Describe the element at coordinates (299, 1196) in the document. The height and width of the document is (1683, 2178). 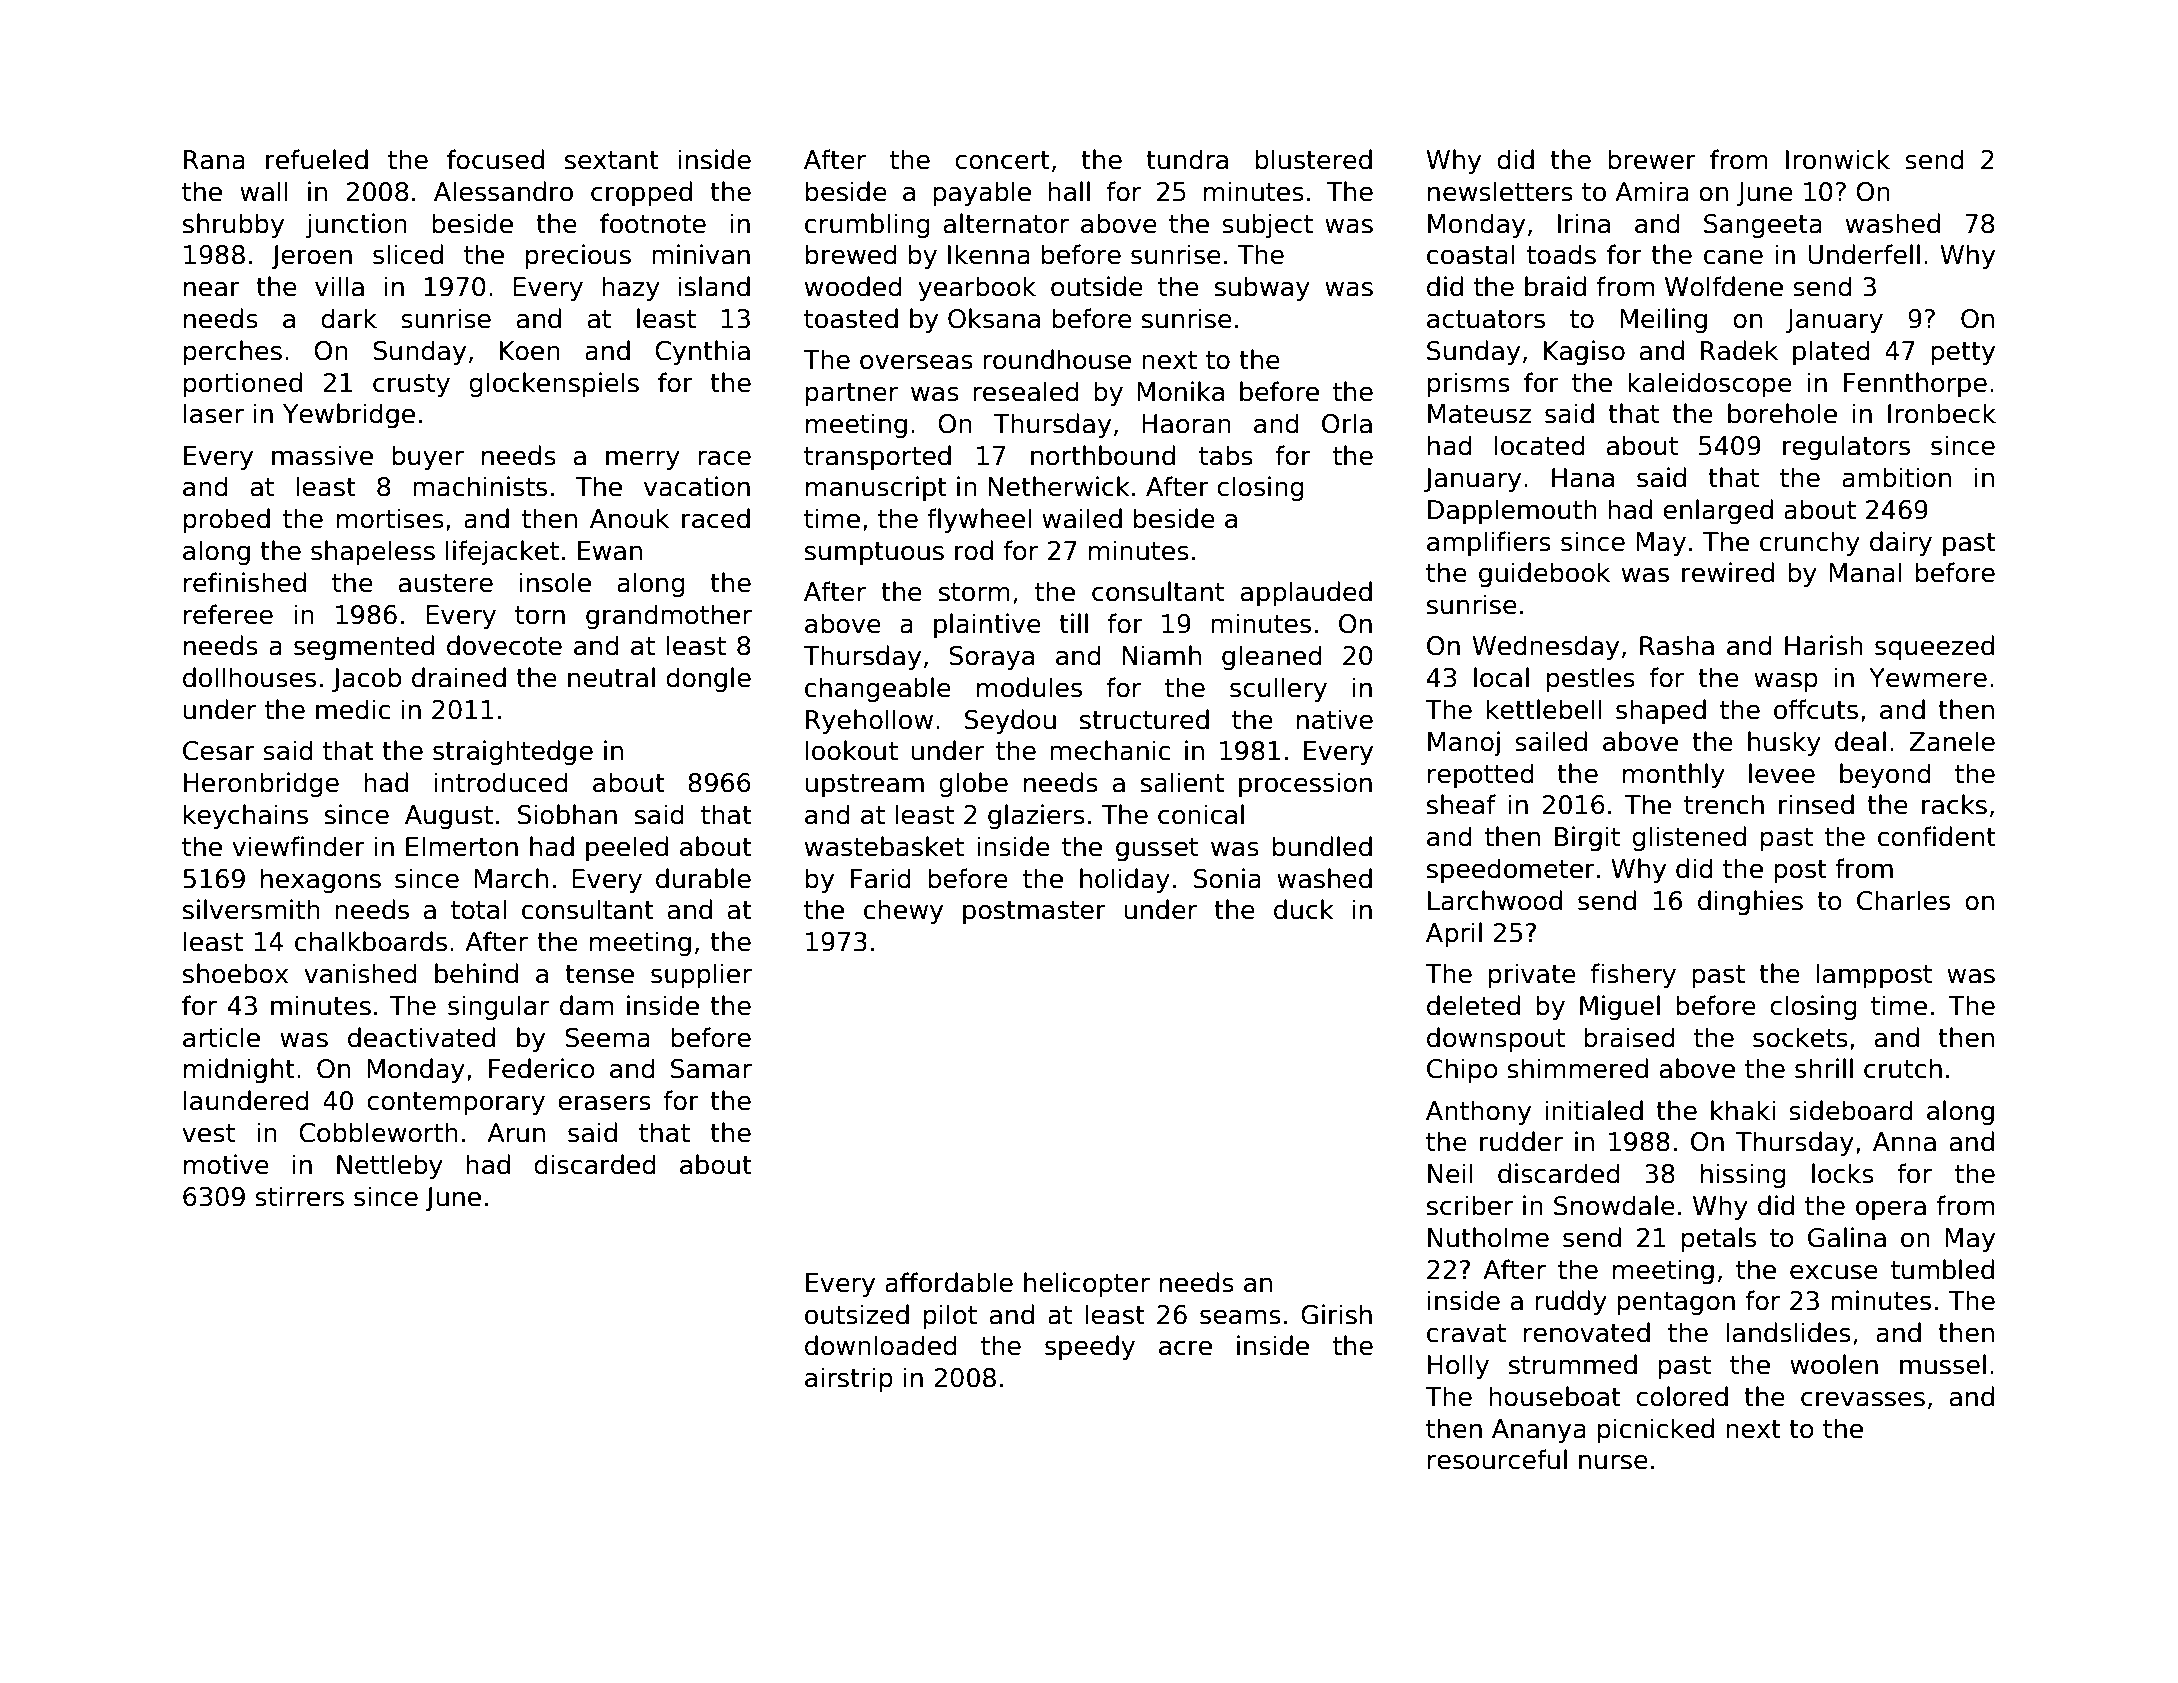
I see `stirrers` at that location.
